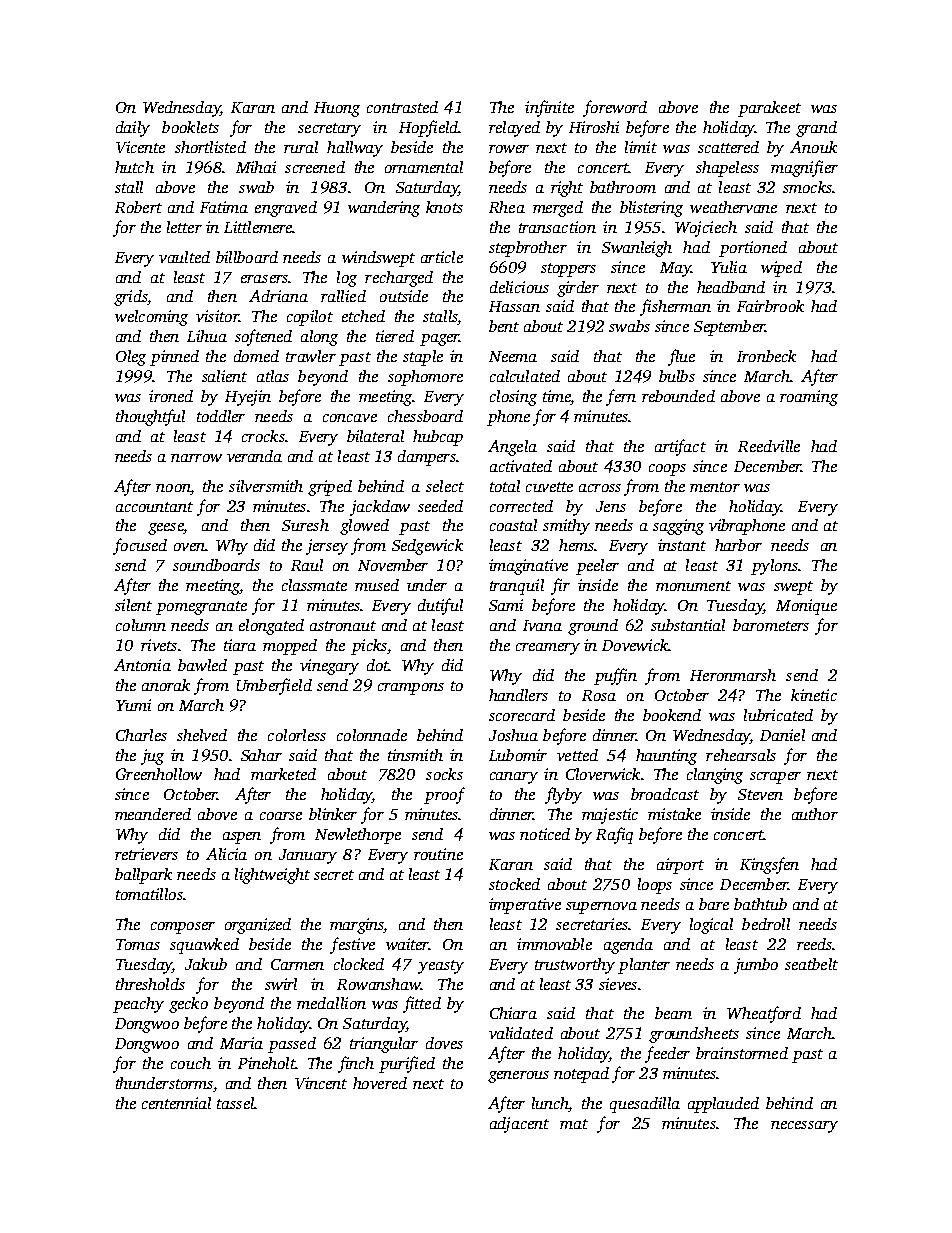  What do you see at coordinates (424, 167) in the document?
I see `ornamental` at bounding box center [424, 167].
